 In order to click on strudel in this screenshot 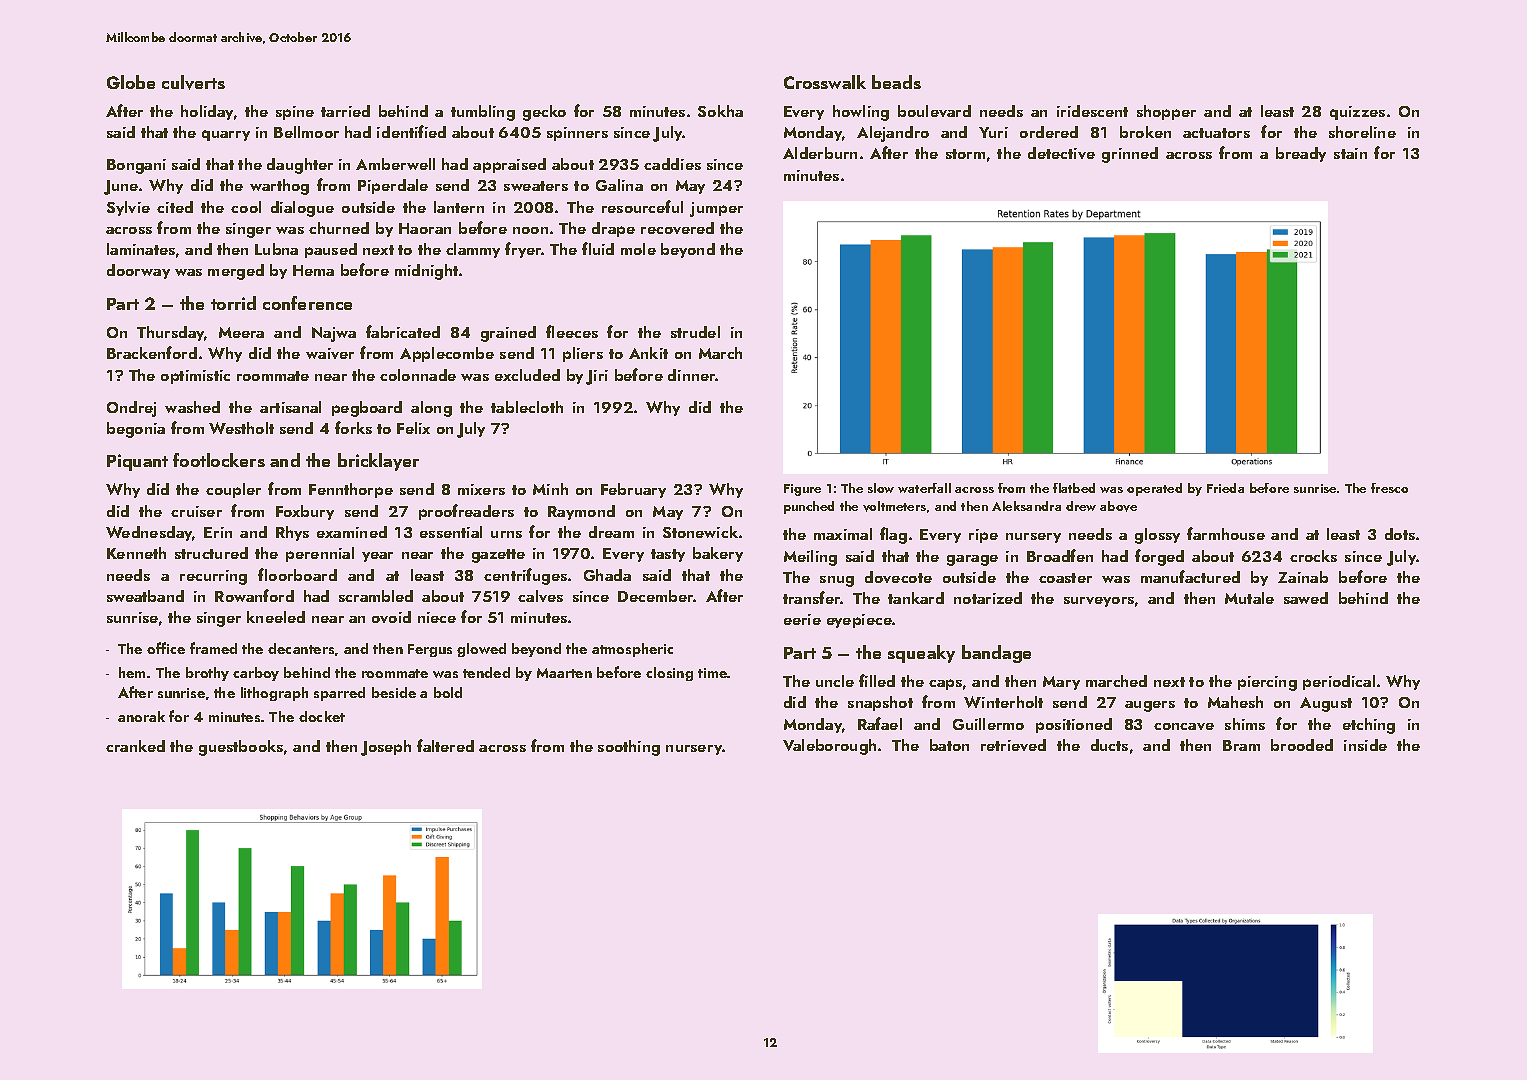, I will do `click(695, 332)`.
